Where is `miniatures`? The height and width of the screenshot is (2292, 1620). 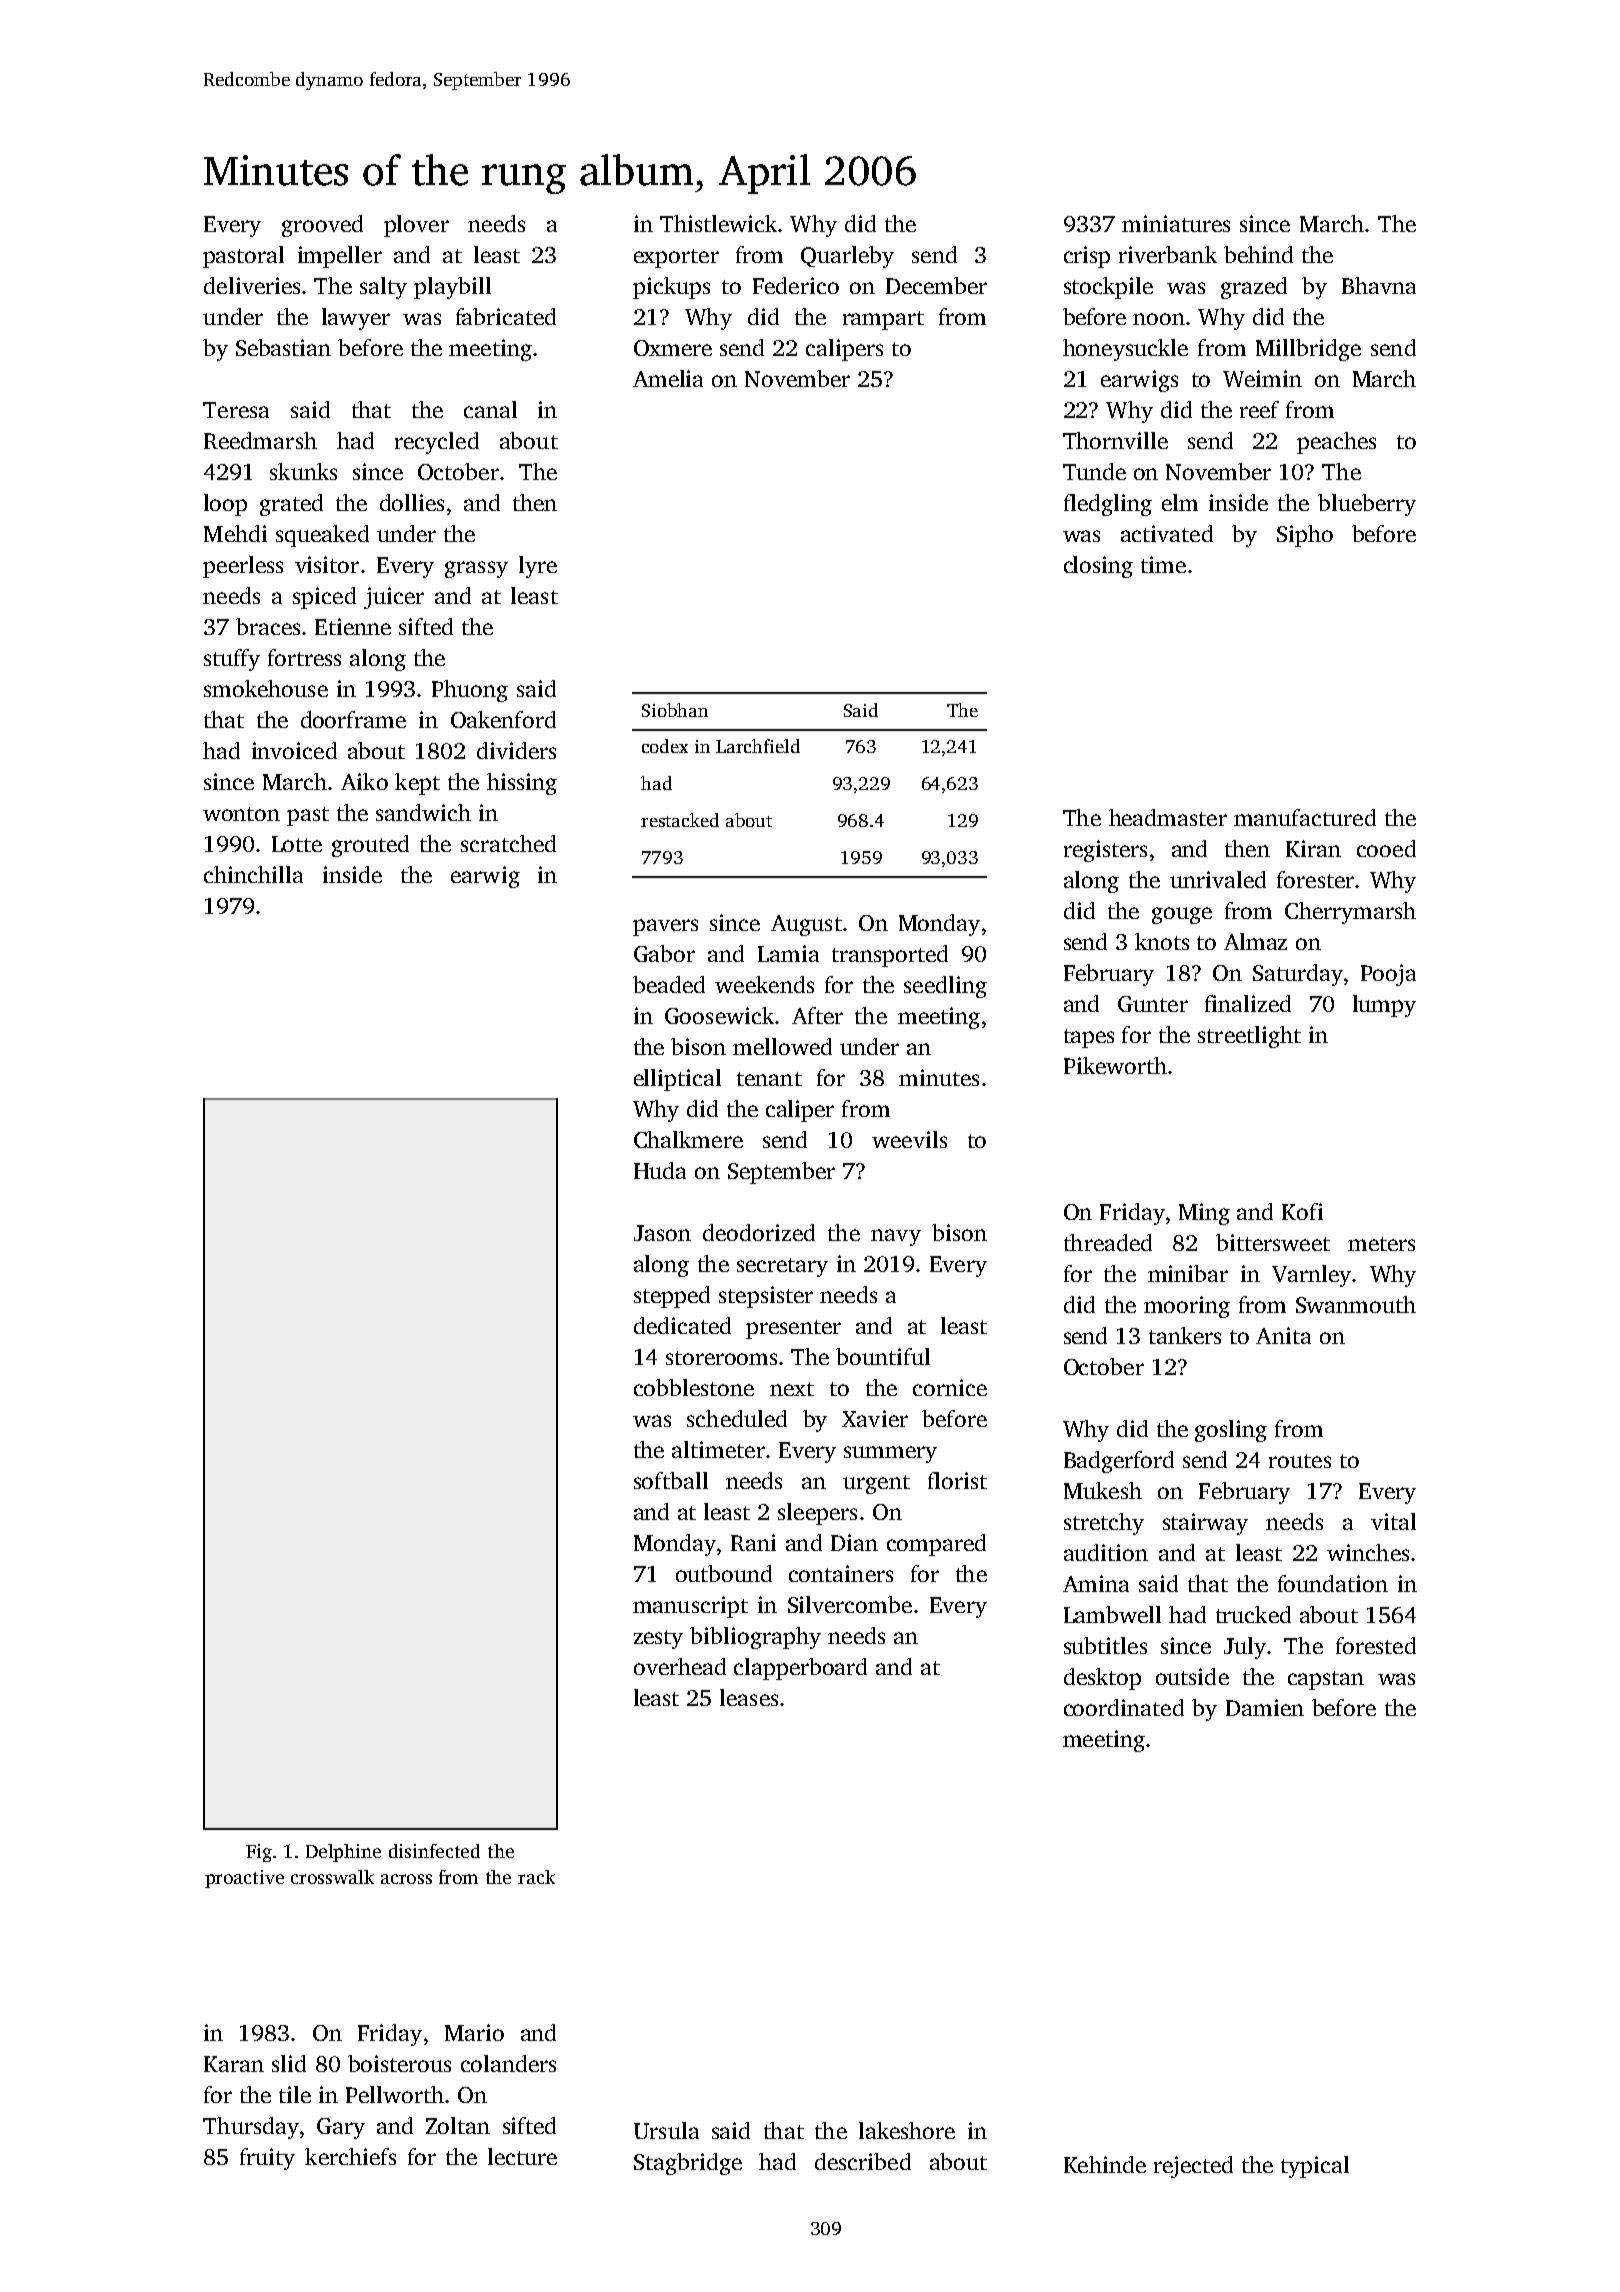 miniatures is located at coordinates (1176, 223).
